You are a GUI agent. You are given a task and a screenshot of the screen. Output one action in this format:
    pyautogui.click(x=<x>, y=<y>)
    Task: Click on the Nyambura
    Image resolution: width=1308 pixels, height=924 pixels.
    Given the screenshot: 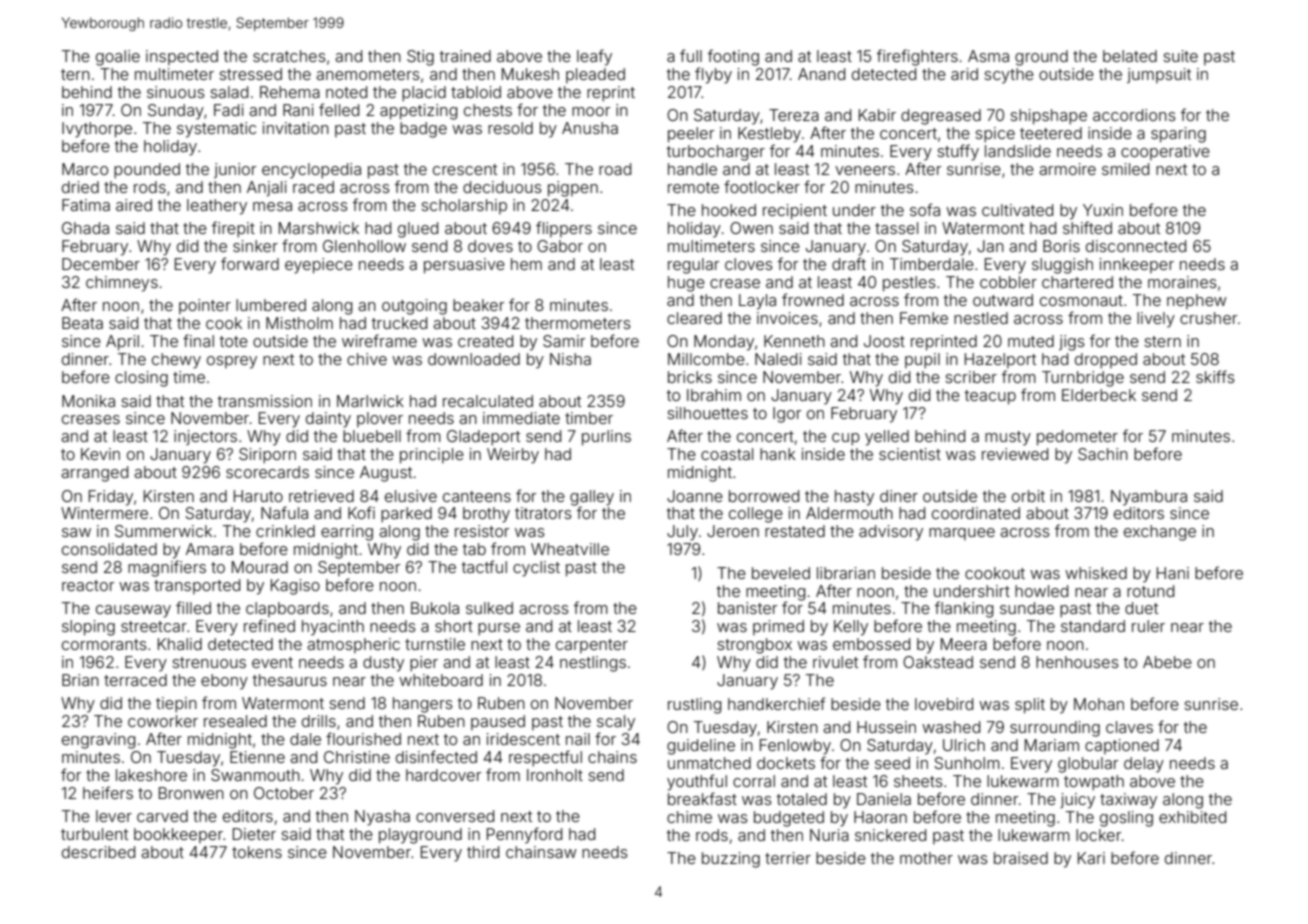 What is the action you would take?
    pyautogui.click(x=1149, y=498)
